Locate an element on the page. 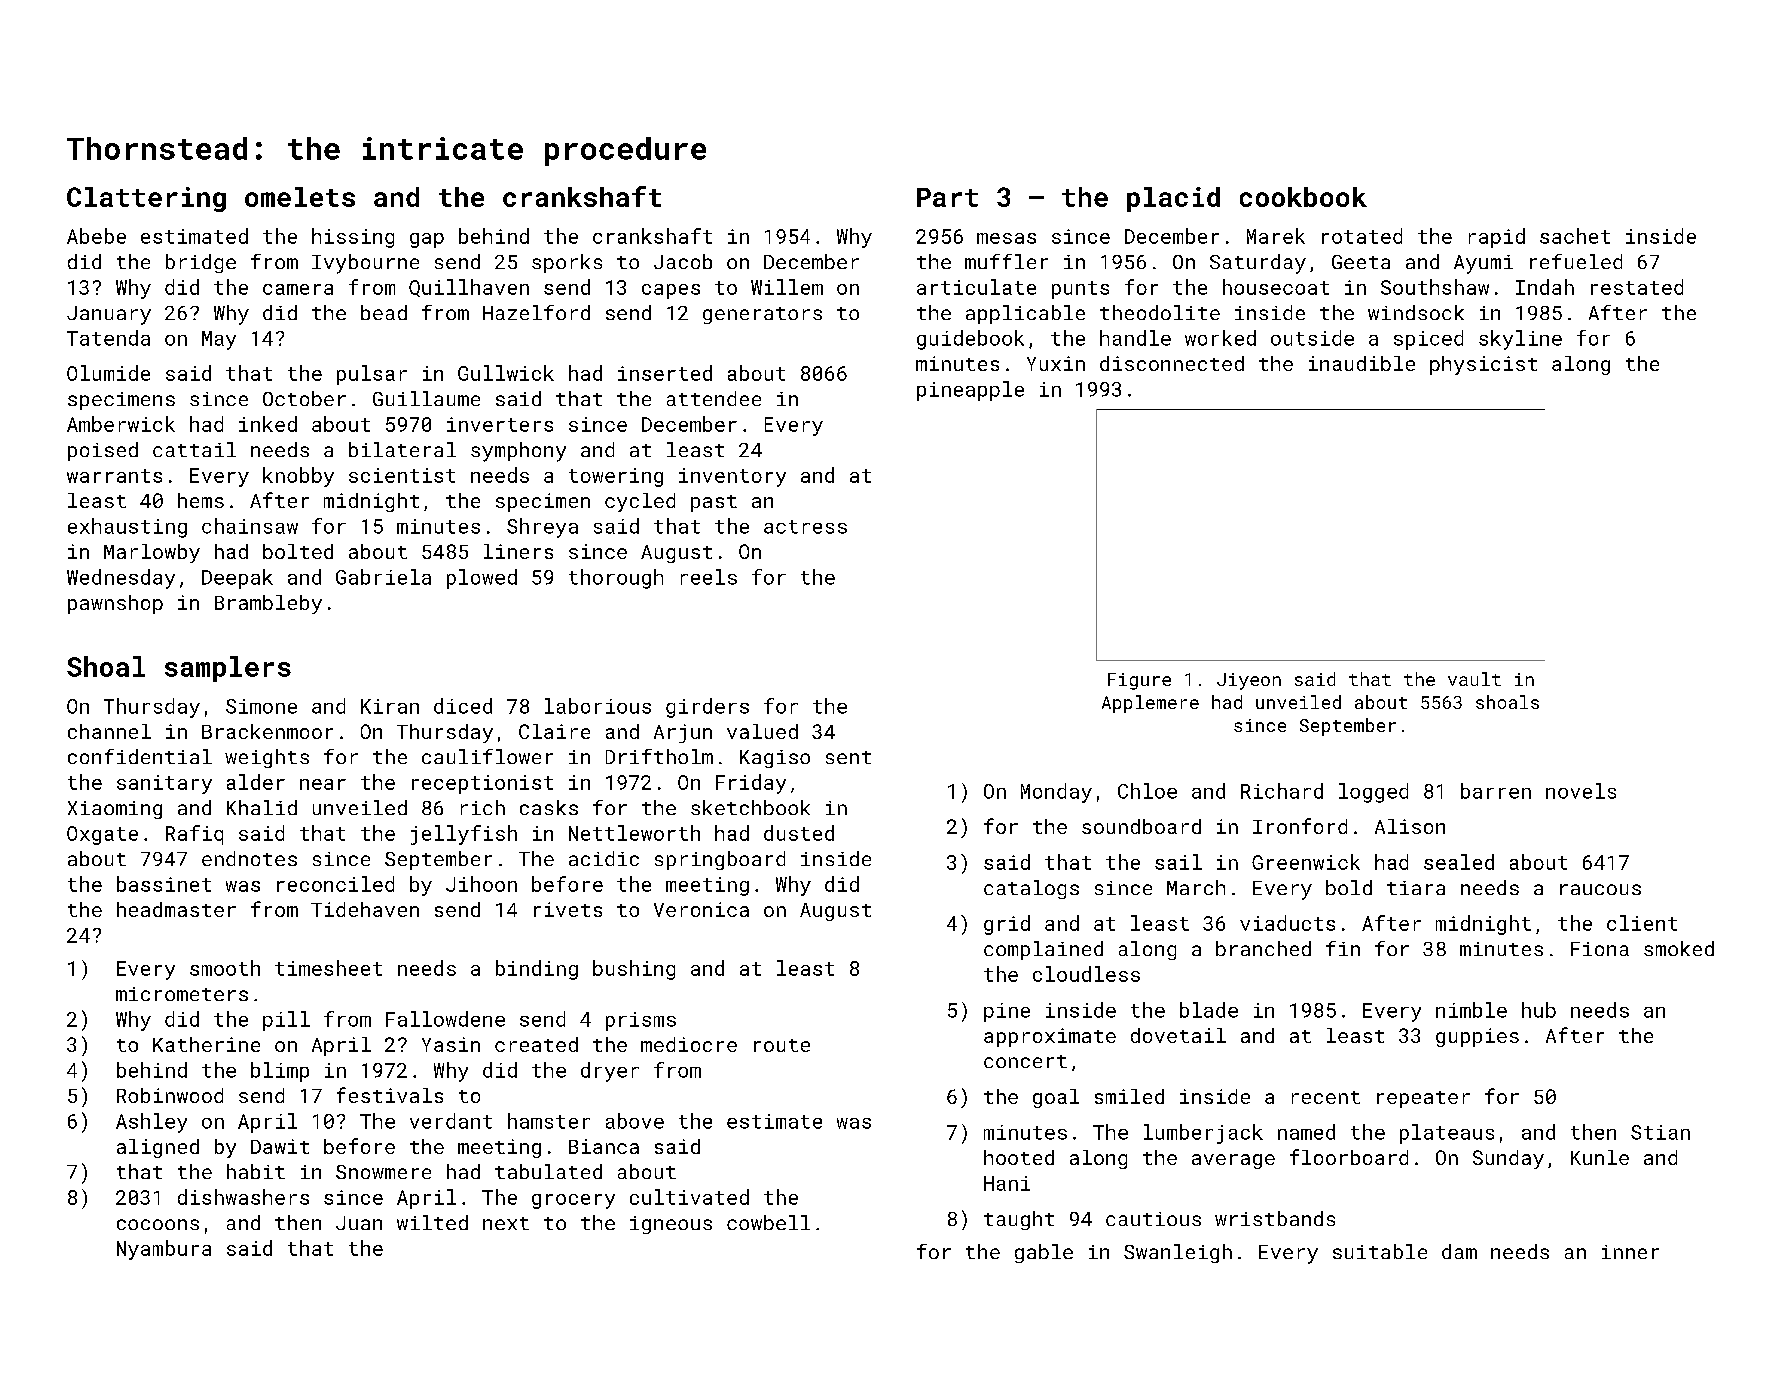 This document has height=1385, width=1792. Ironford is located at coordinates (1300, 826).
